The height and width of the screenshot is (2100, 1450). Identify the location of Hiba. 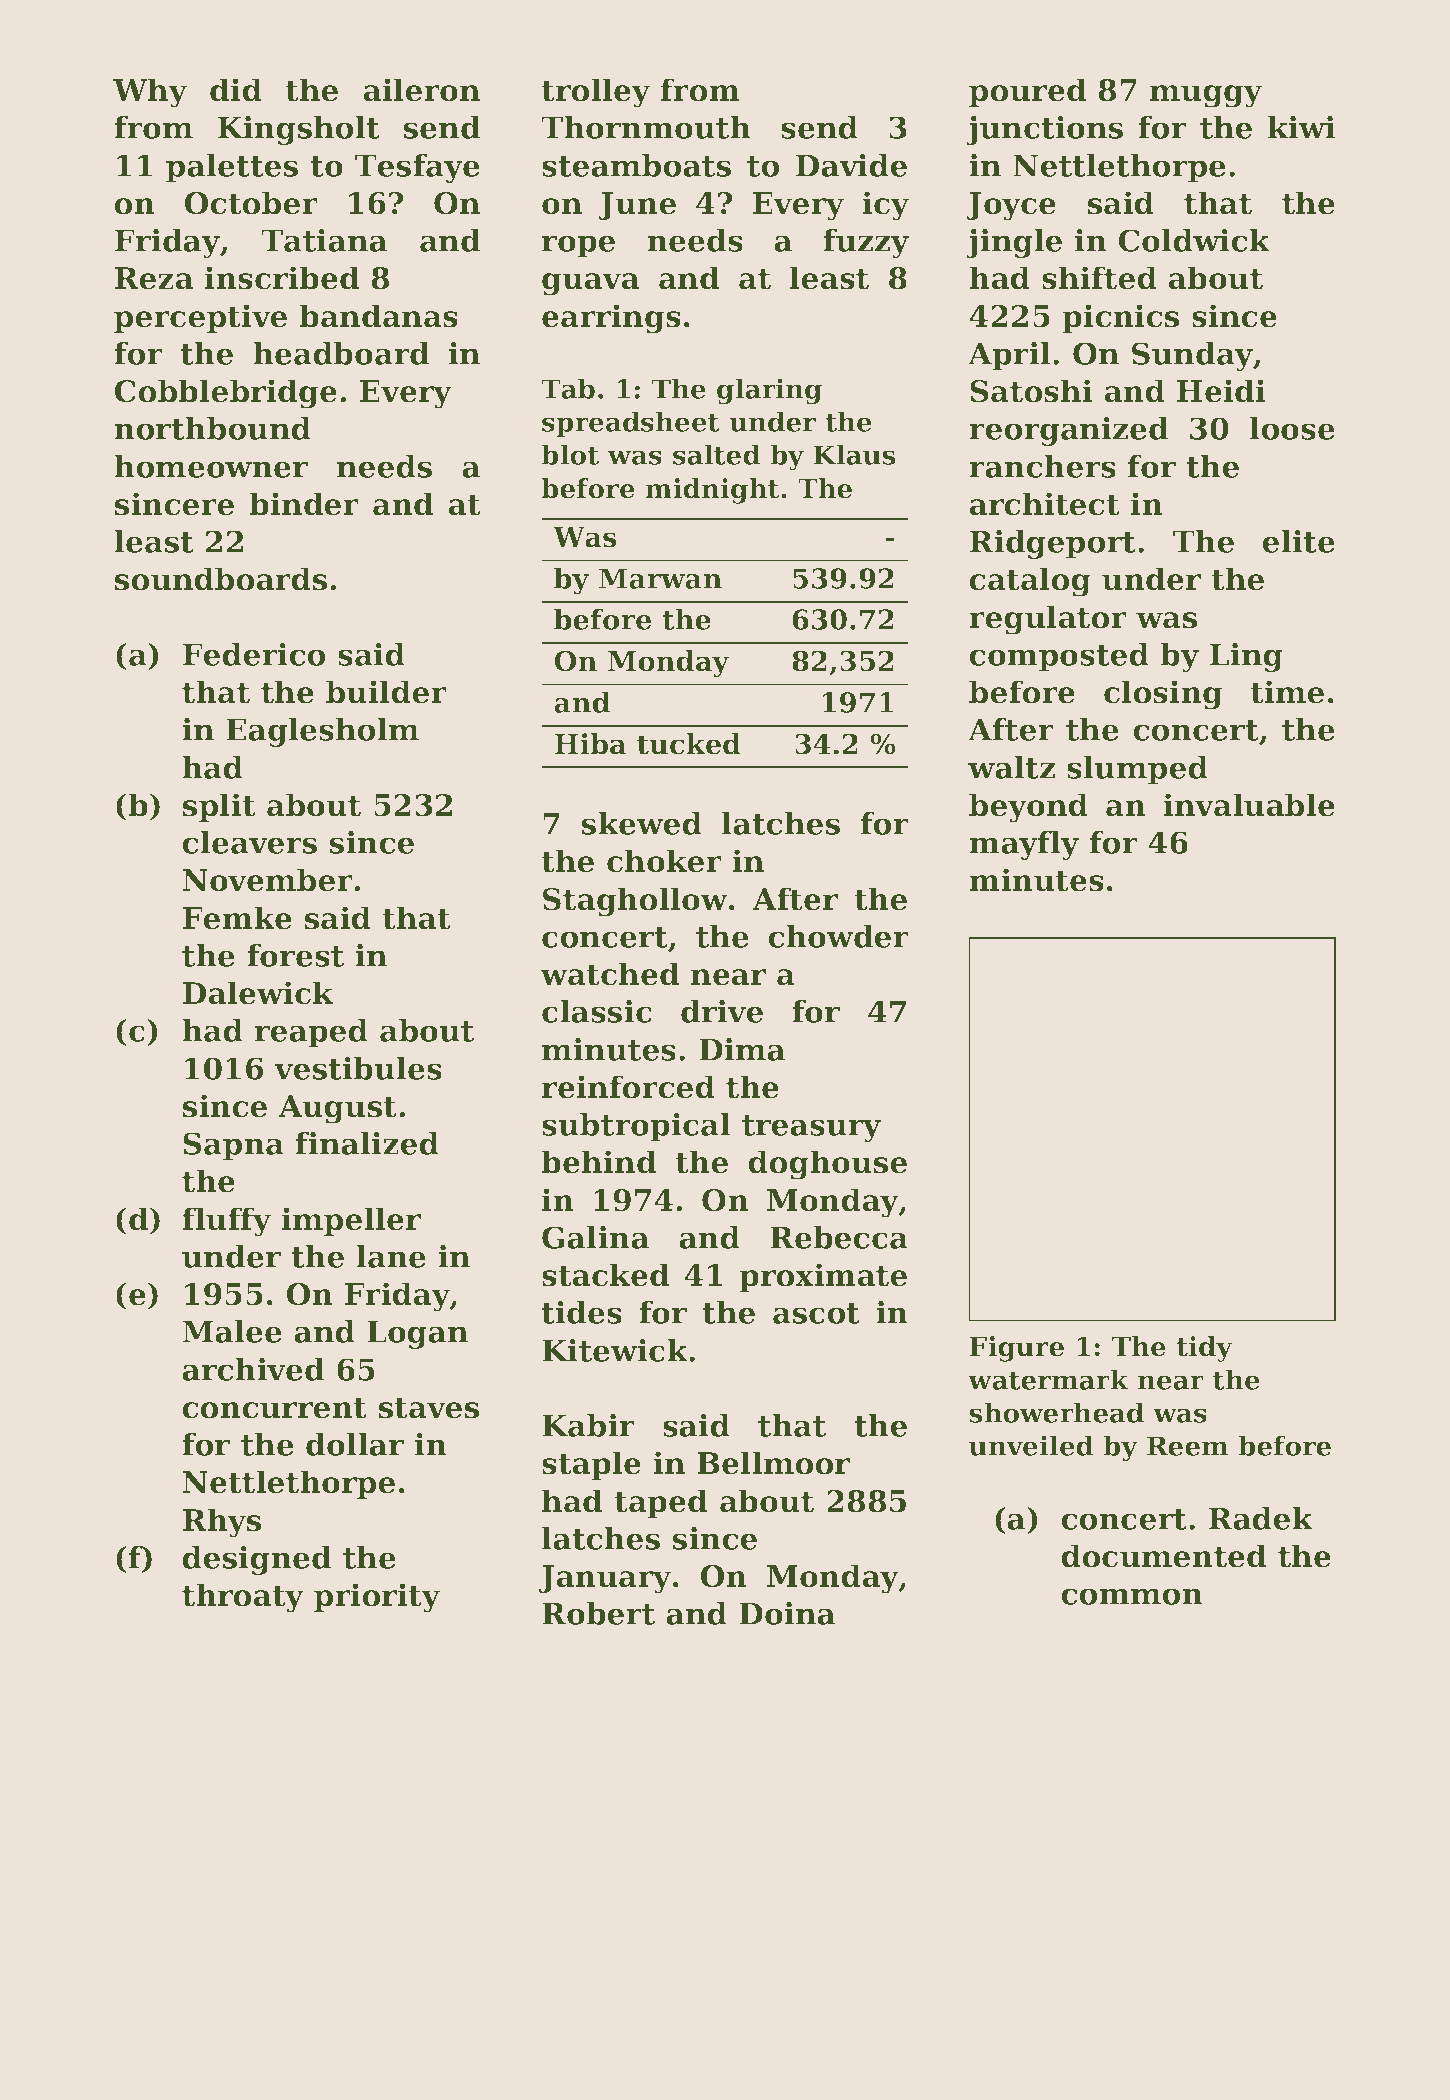
(590, 744).
